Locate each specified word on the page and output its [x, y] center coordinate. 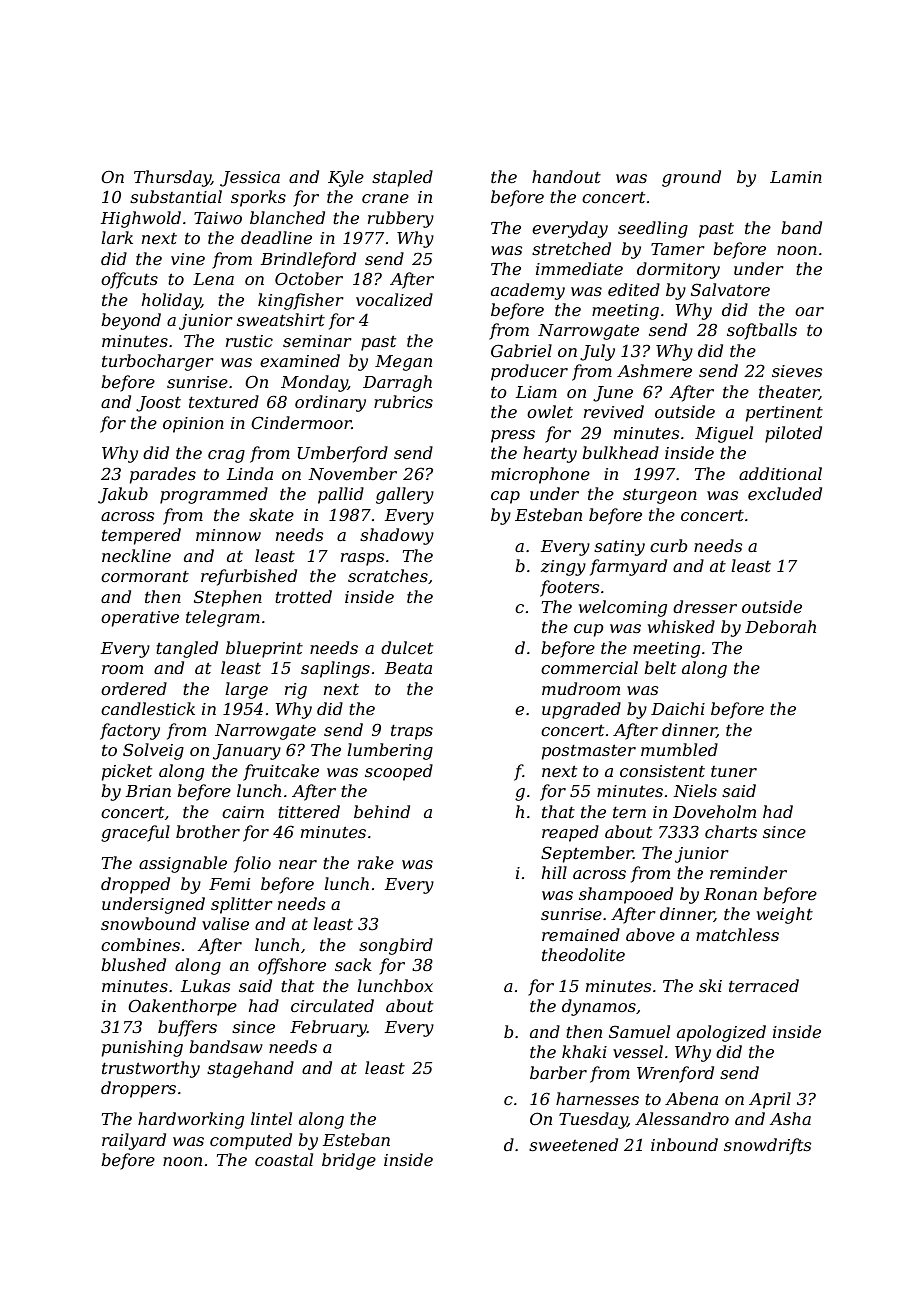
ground [691, 178]
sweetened [573, 1144]
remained [581, 934]
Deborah [780, 626]
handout [566, 176]
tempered [141, 536]
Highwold [141, 219]
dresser [705, 606]
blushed [133, 964]
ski [710, 985]
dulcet [407, 647]
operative [140, 619]
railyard [134, 1141]
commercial [589, 667]
